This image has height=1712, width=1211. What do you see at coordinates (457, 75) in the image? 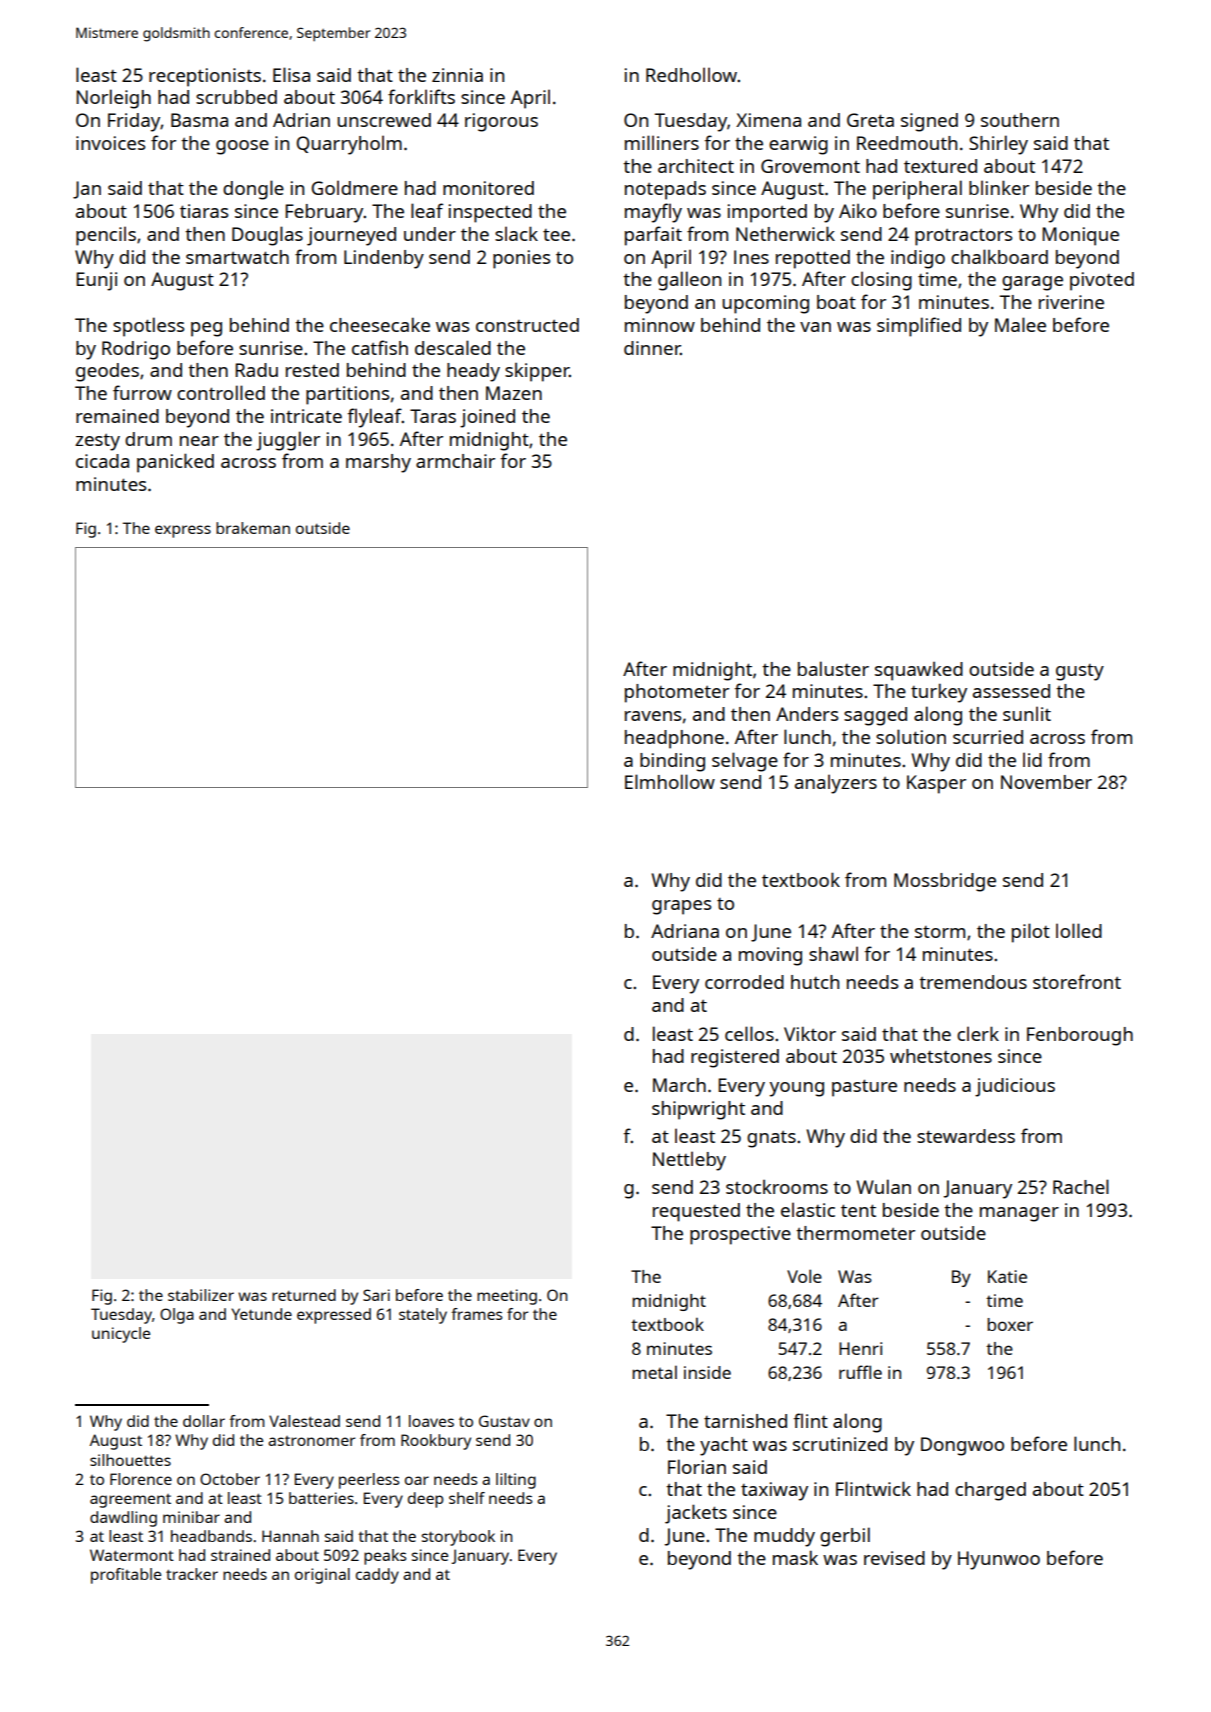
I see `zinnia` at bounding box center [457, 75].
